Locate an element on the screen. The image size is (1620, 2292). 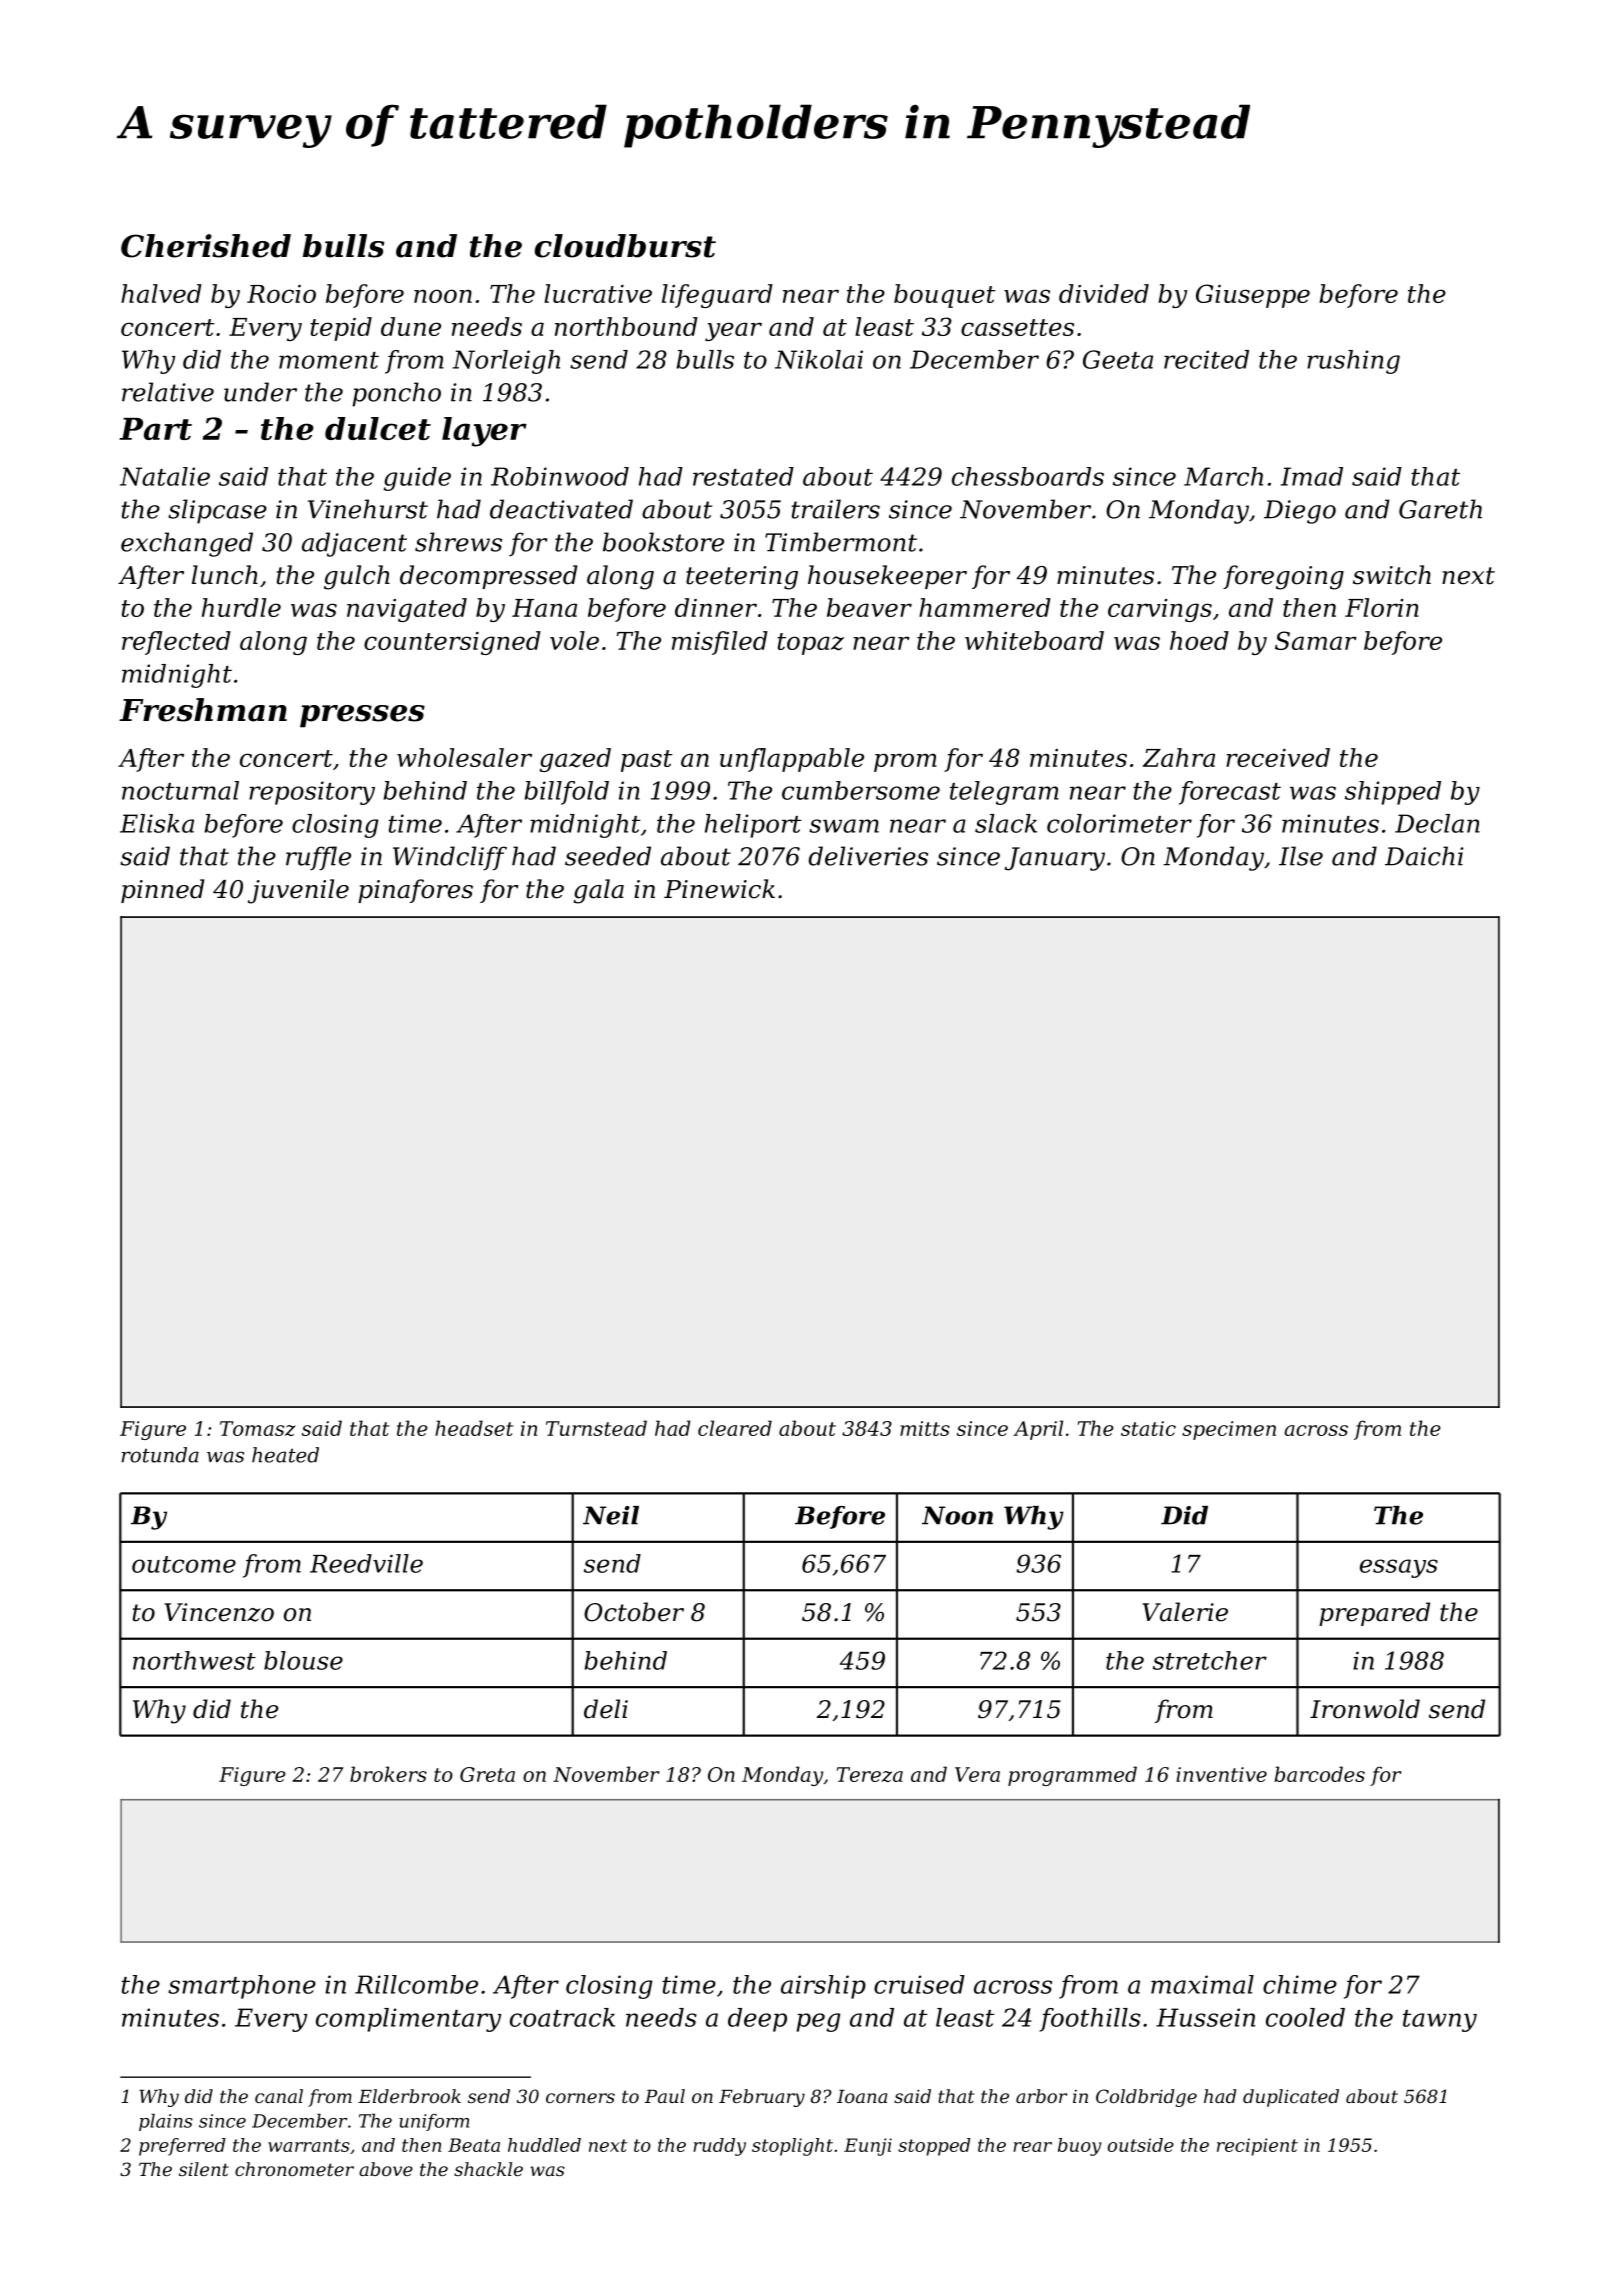
outside is located at coordinates (1141, 2145).
